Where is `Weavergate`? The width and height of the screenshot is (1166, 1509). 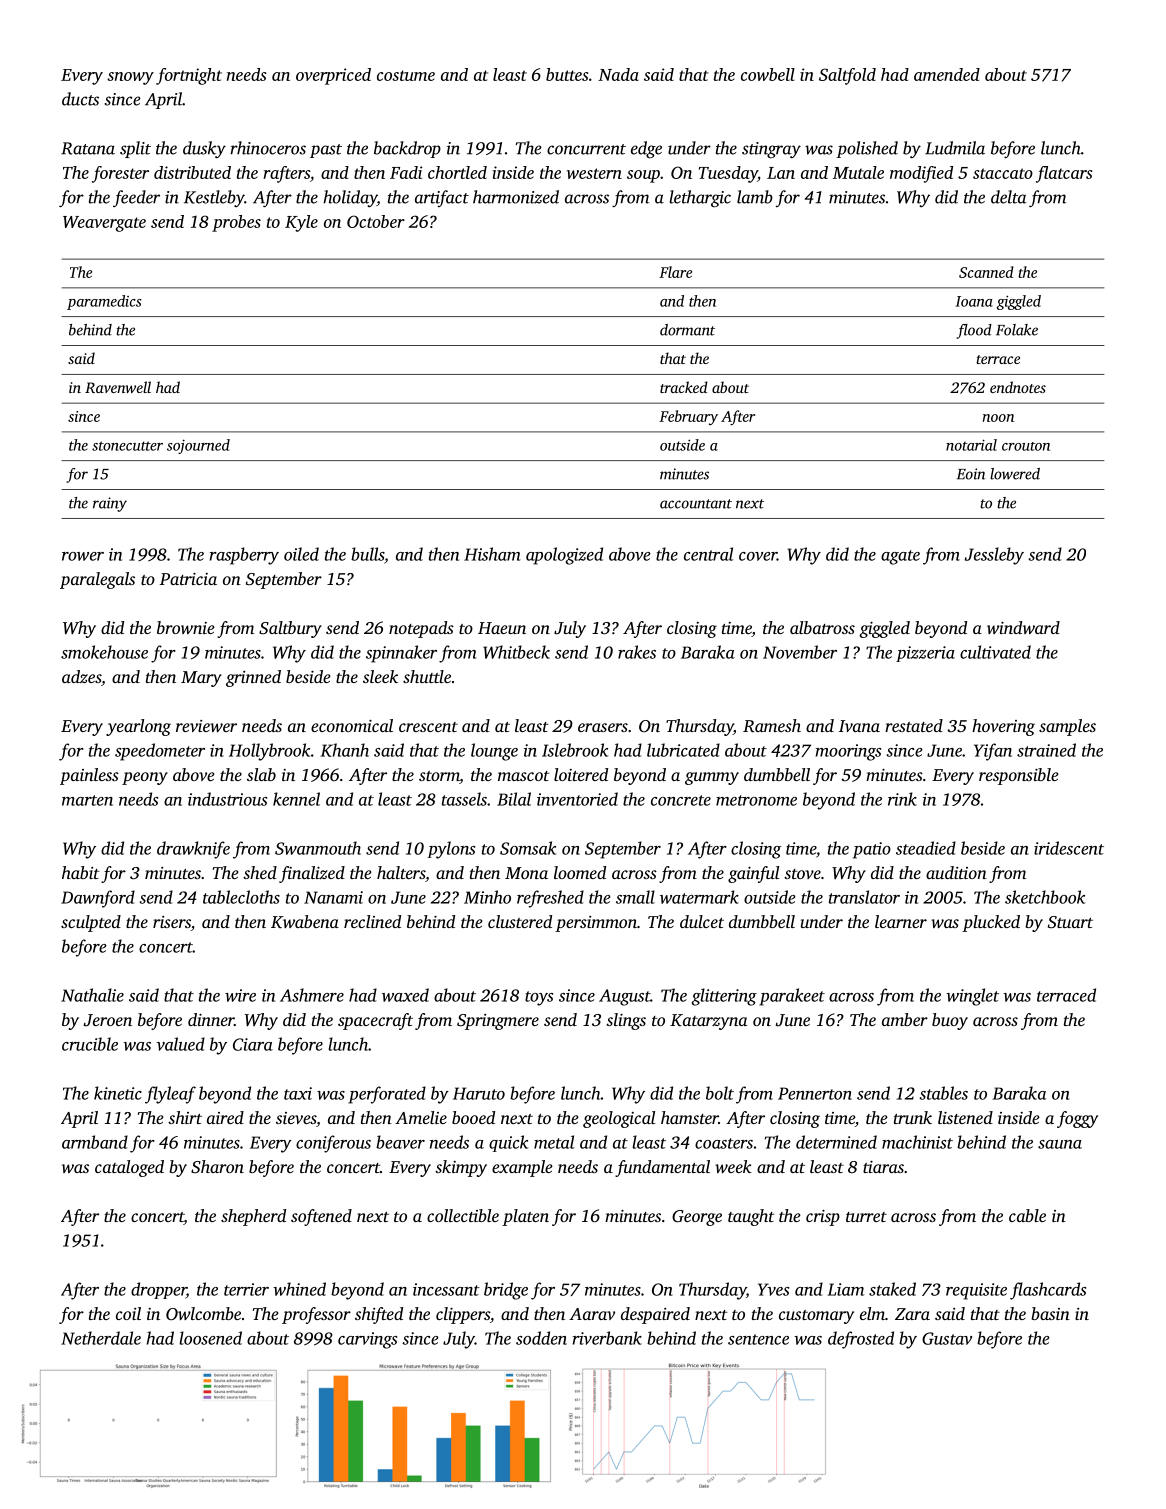
Weavergate is located at coordinates (104, 224).
